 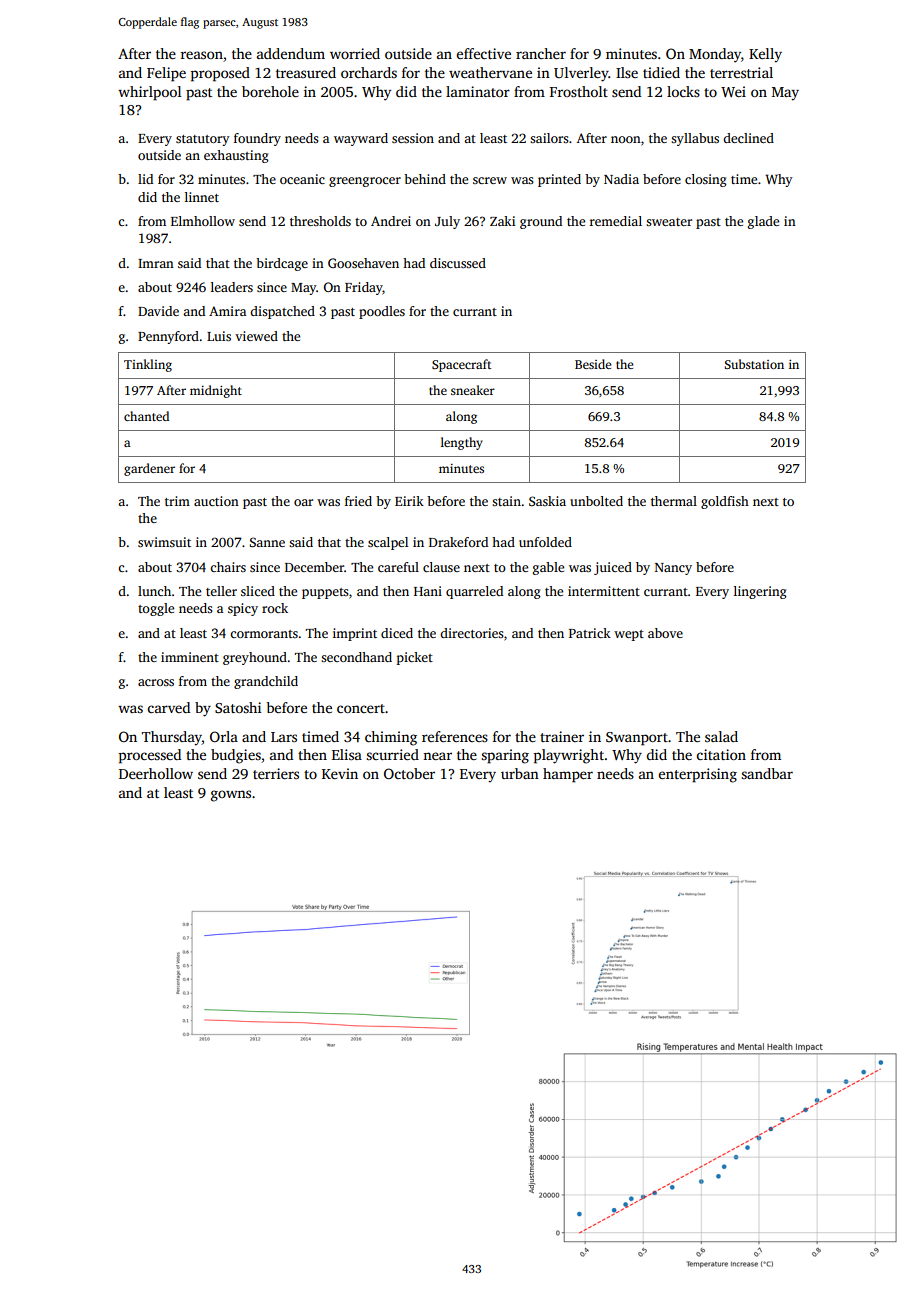 What do you see at coordinates (303, 502) in the page?
I see `oar` at bounding box center [303, 502].
